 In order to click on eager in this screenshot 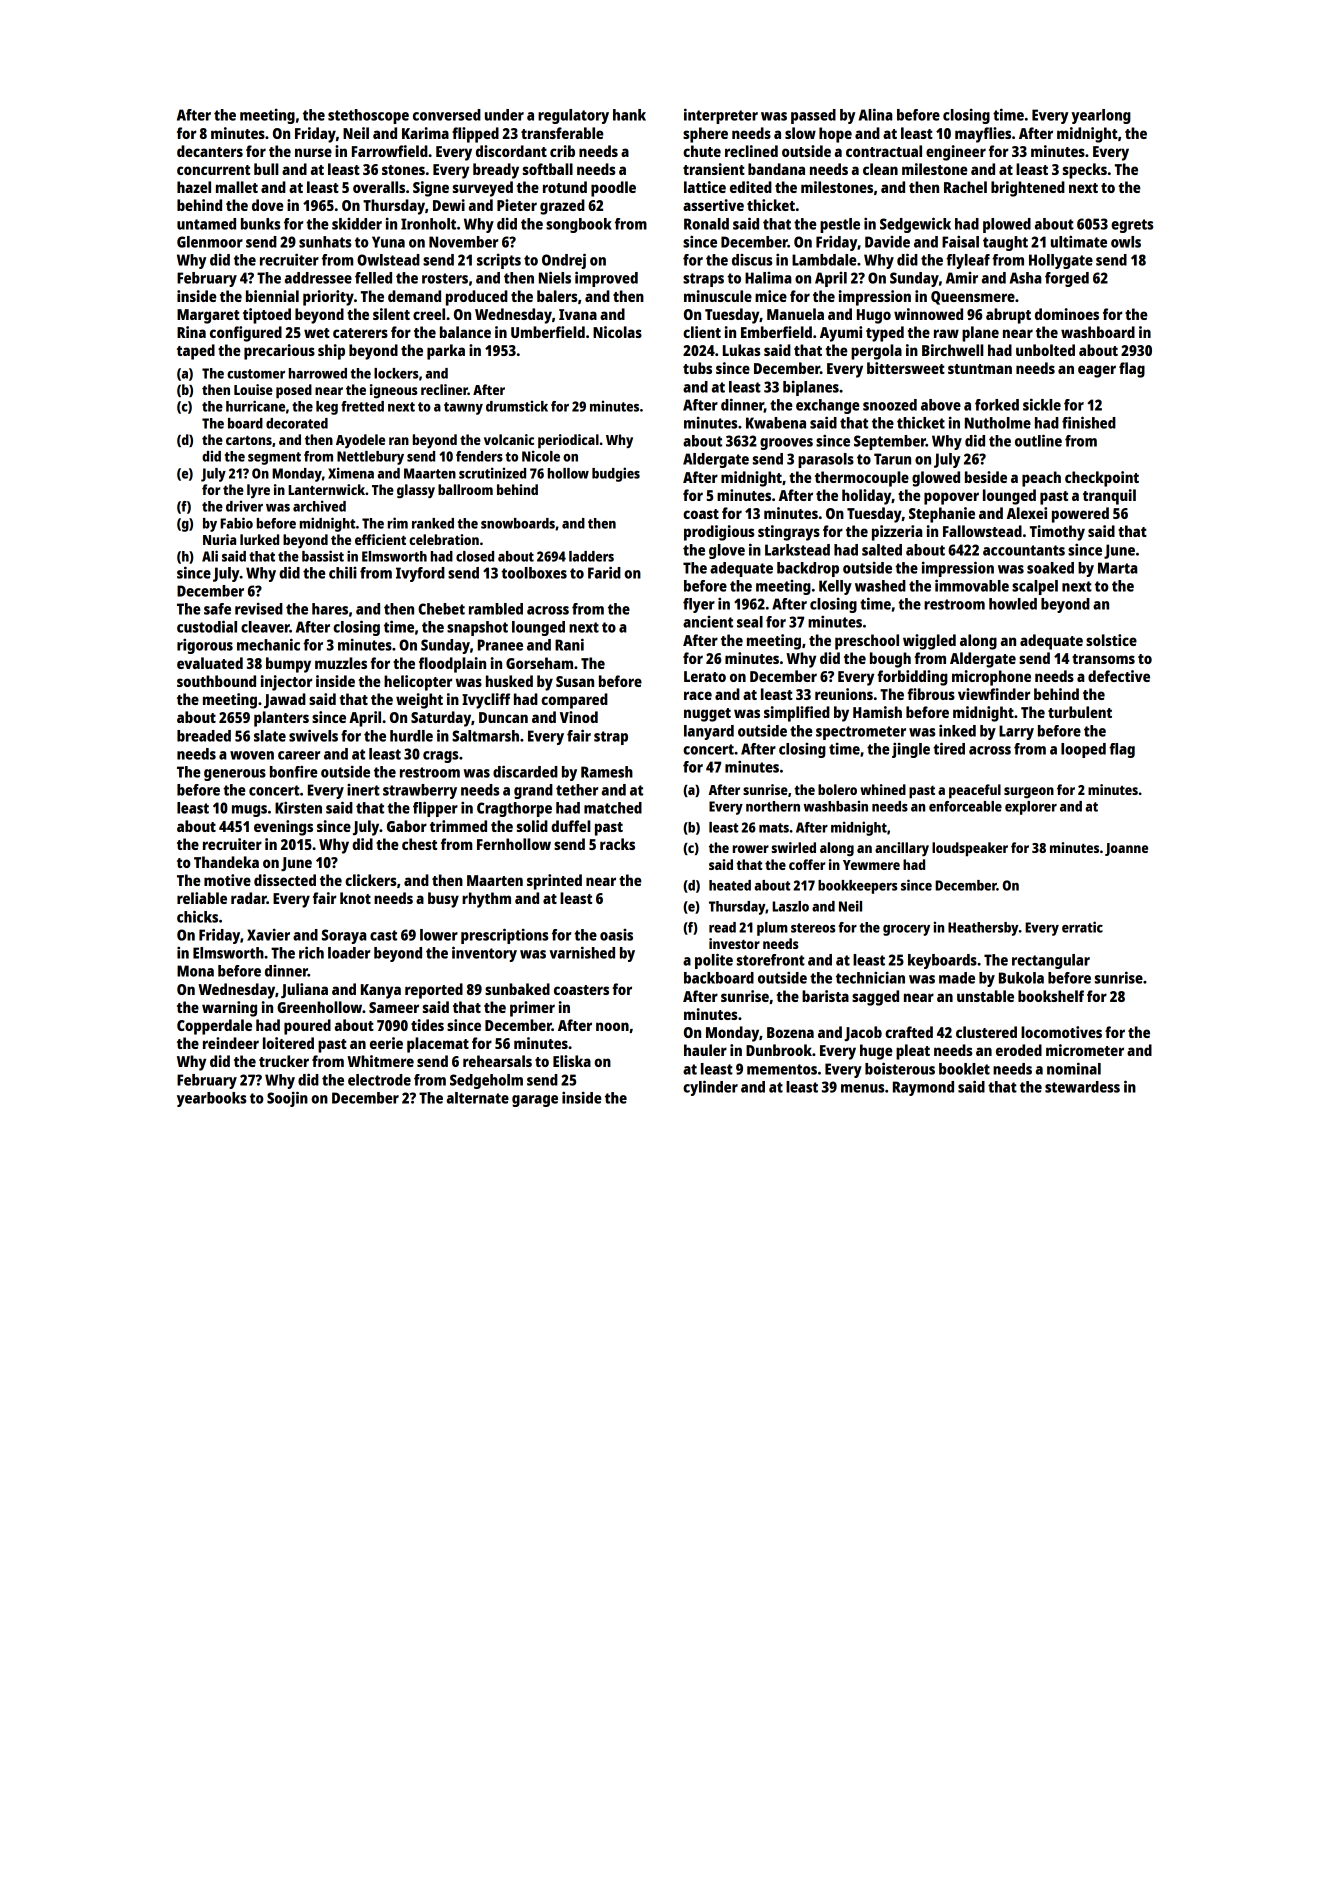, I will do `click(1097, 371)`.
